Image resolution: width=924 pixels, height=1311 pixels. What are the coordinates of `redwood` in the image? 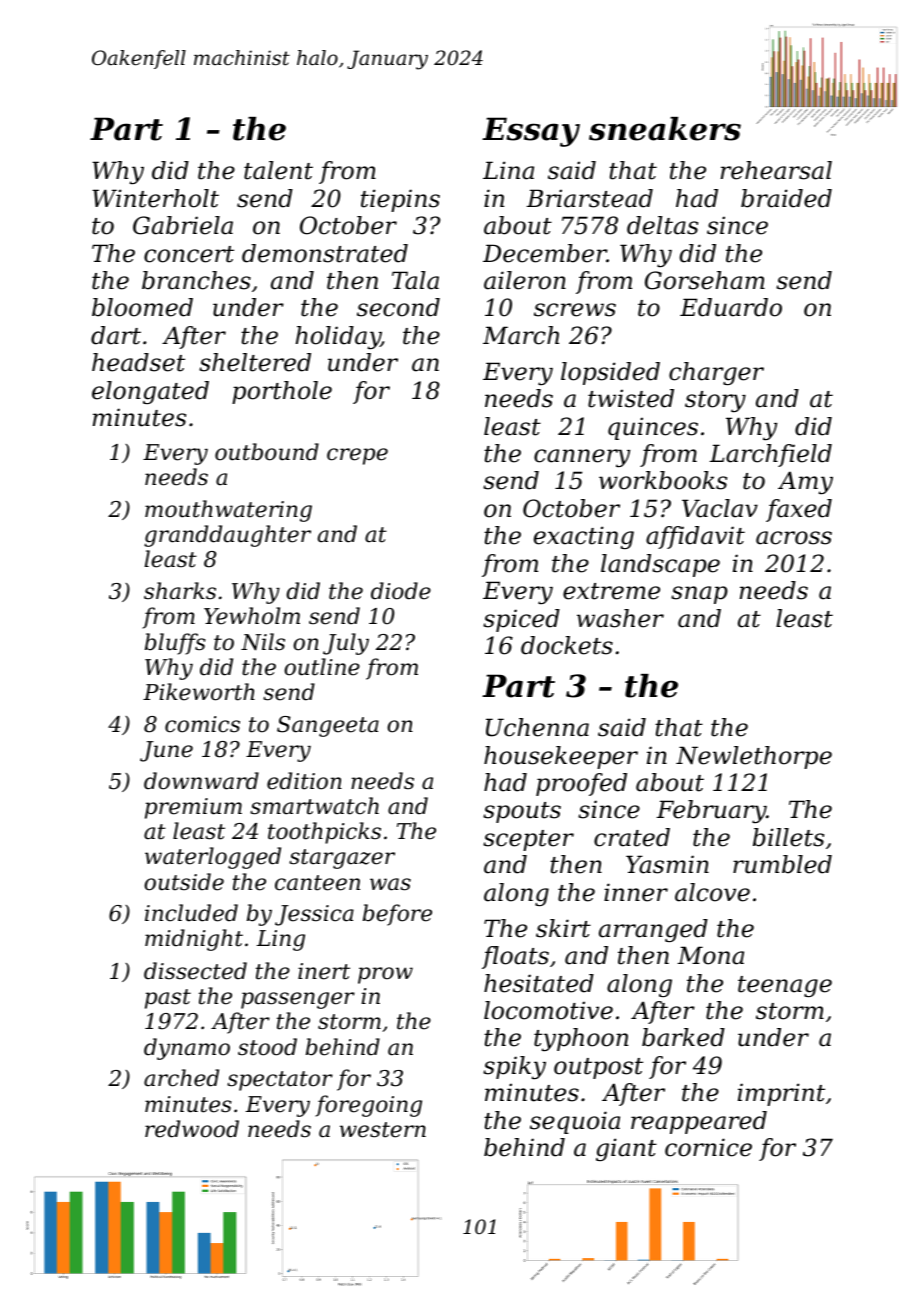 It's located at (192, 1129).
